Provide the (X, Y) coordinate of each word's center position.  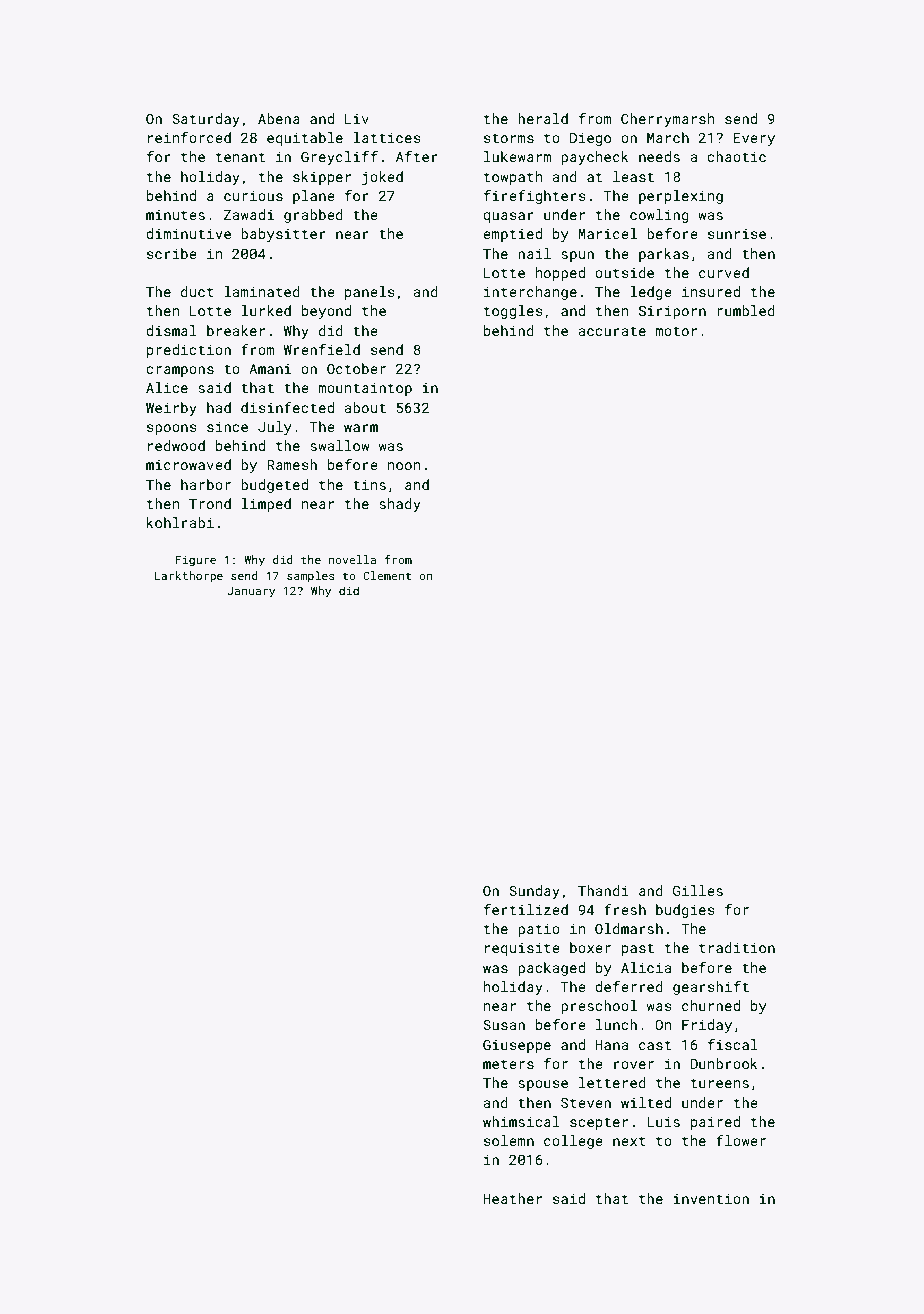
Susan (504, 1024)
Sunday (534, 892)
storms (509, 138)
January (251, 592)
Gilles (698, 890)
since (227, 426)
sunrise (737, 234)
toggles (513, 312)
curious (253, 195)
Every (754, 139)
